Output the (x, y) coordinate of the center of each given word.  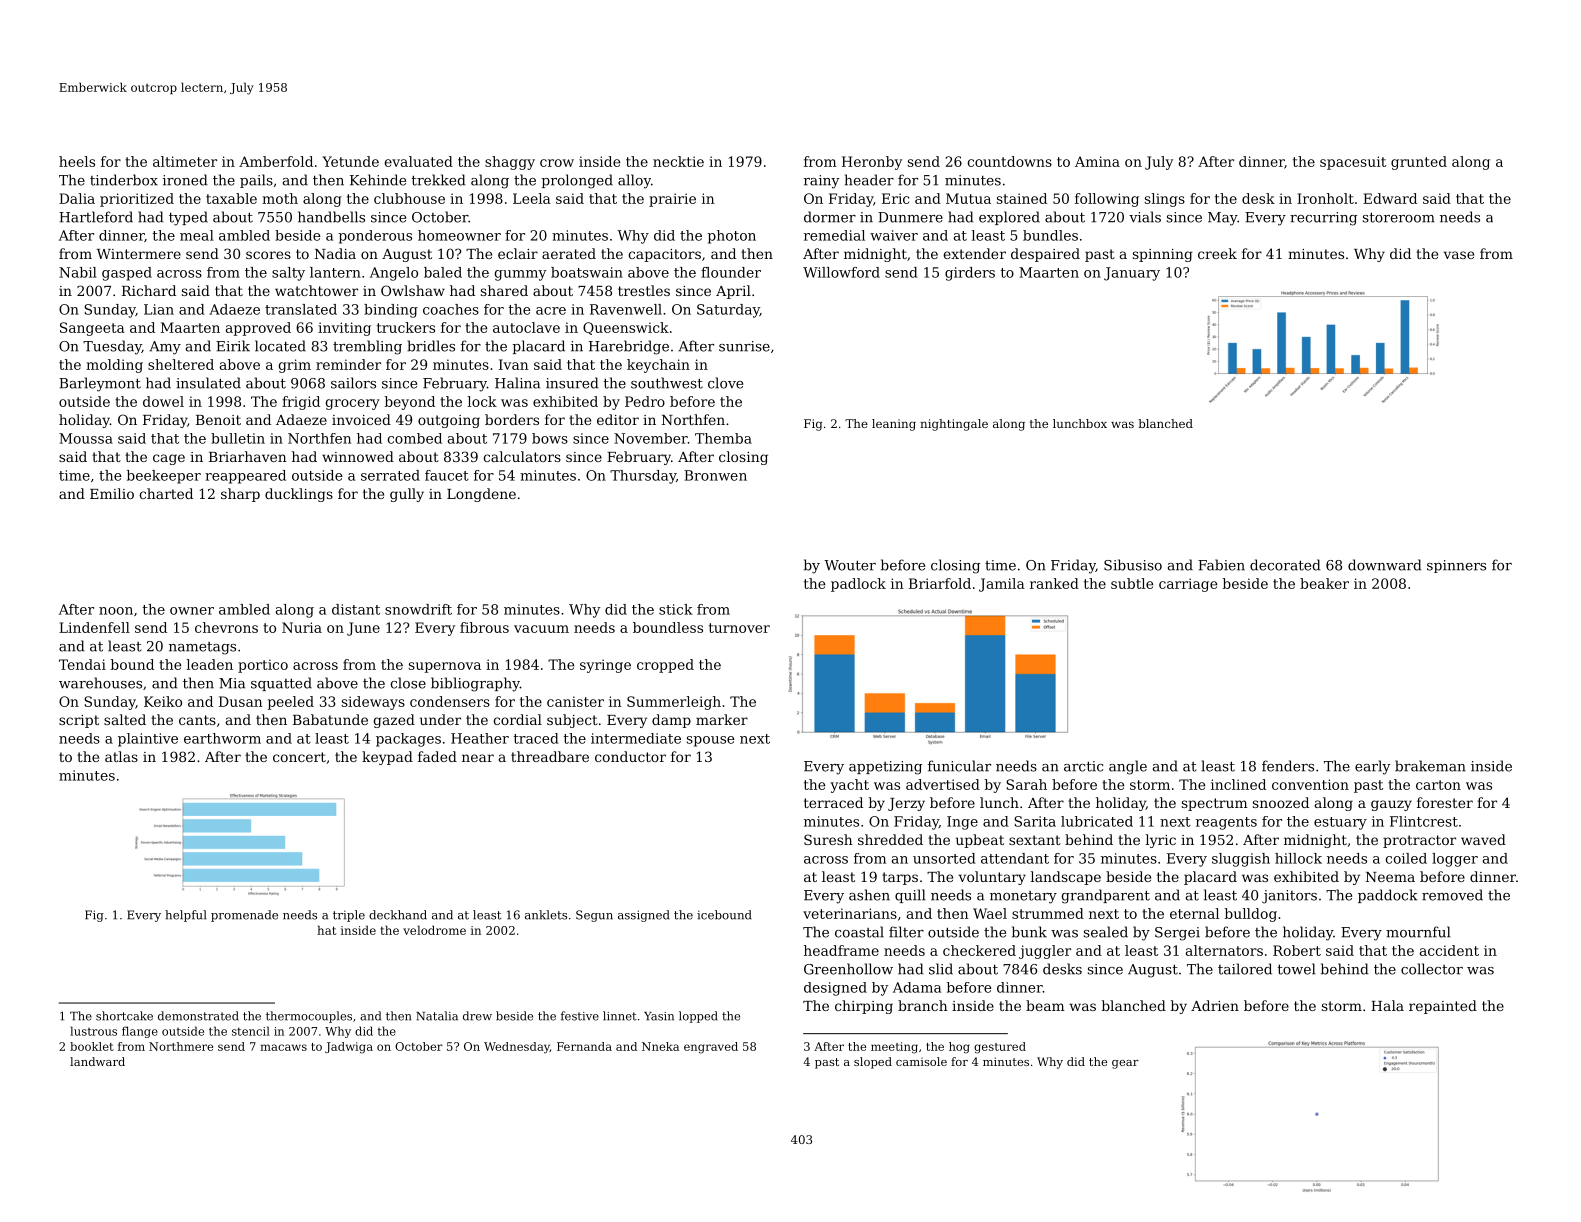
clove (725, 383)
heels (77, 161)
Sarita (1035, 821)
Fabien (1221, 565)
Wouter (850, 565)
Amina (1097, 161)
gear (1125, 1064)
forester (1445, 802)
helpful (185, 916)
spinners (1456, 566)
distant (356, 609)
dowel (163, 401)
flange (140, 1032)
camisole (921, 1061)
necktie (678, 161)
